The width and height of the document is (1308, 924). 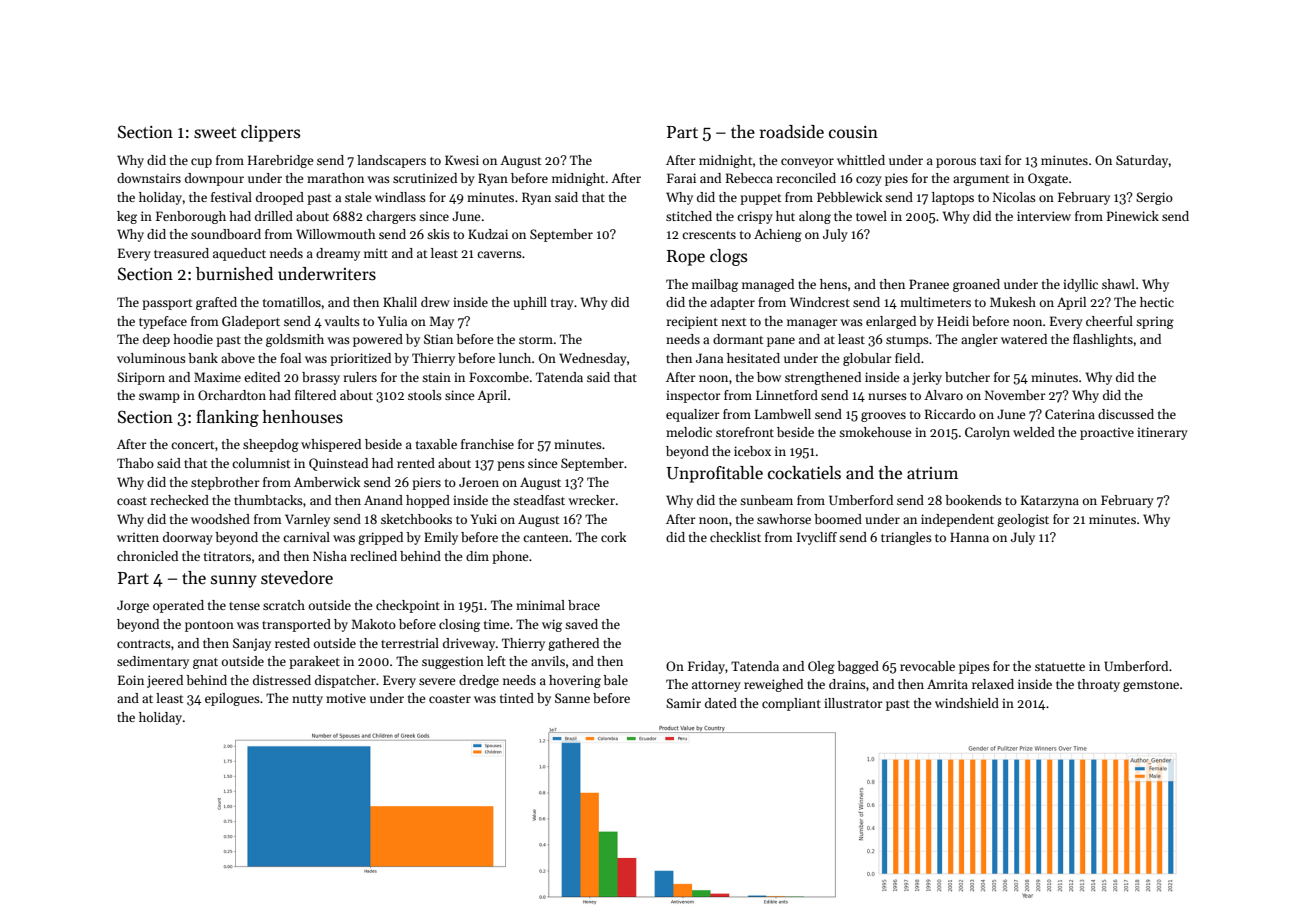 What do you see at coordinates (932, 473) in the document?
I see `atrium` at bounding box center [932, 473].
